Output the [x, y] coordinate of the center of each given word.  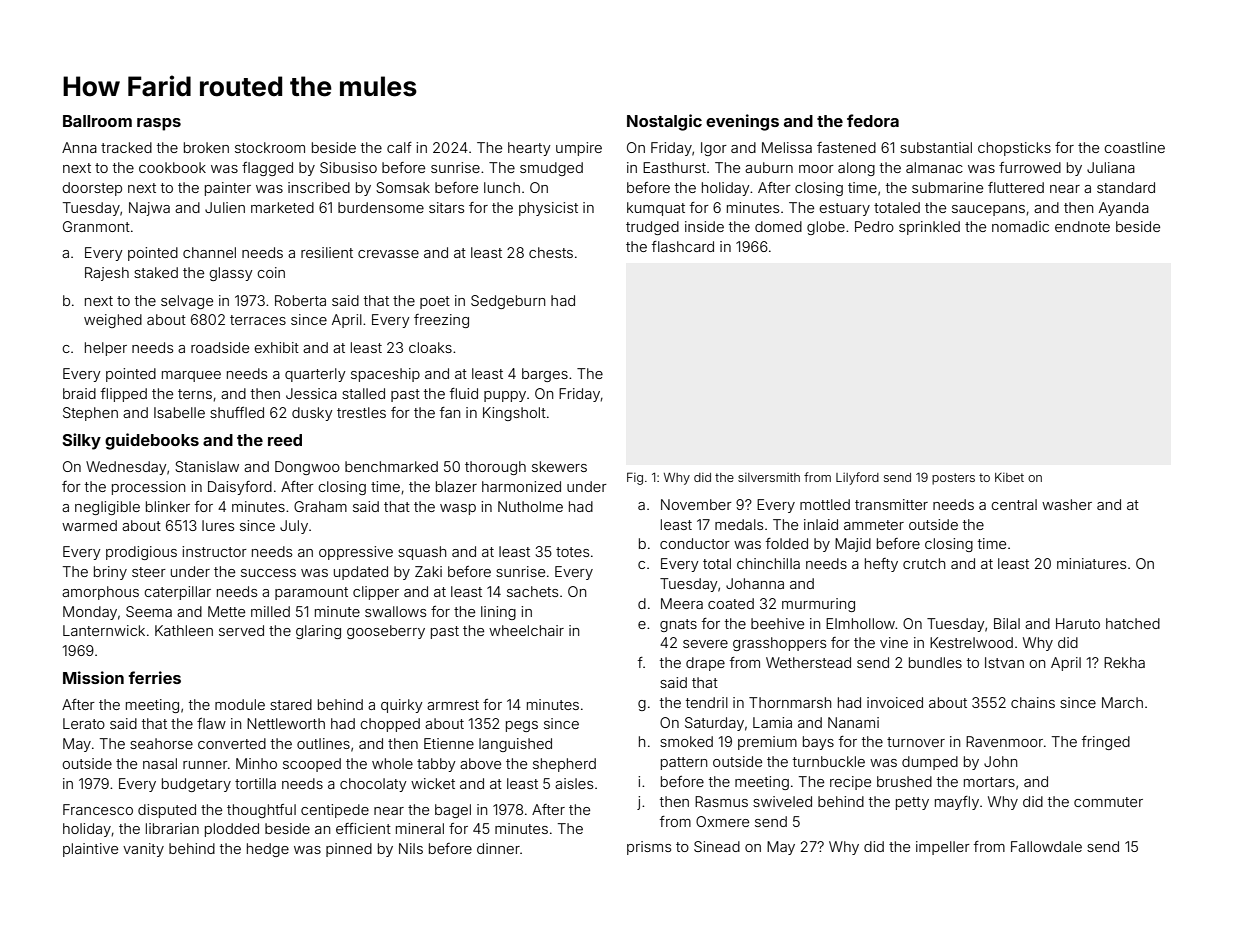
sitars [446, 207]
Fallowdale [1046, 846]
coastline [1134, 147]
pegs [522, 726]
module [240, 704]
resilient [327, 252]
